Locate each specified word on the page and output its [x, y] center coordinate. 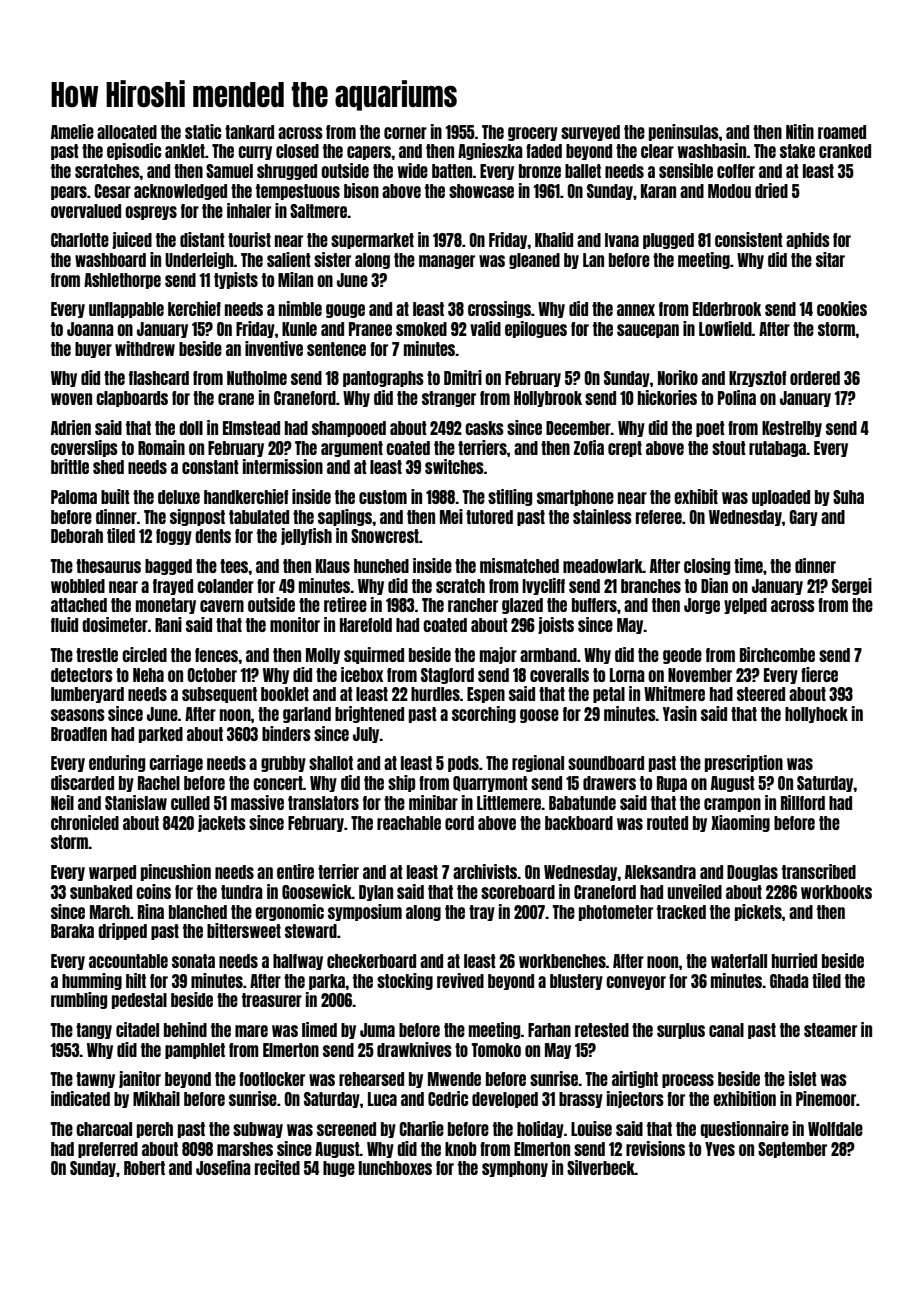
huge [339, 1169]
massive [257, 802]
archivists [485, 871]
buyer [93, 350]
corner [405, 133]
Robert [144, 1168]
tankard [249, 132]
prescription [744, 763]
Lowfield [725, 328]
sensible [686, 170]
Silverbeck [601, 1167]
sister [332, 259]
